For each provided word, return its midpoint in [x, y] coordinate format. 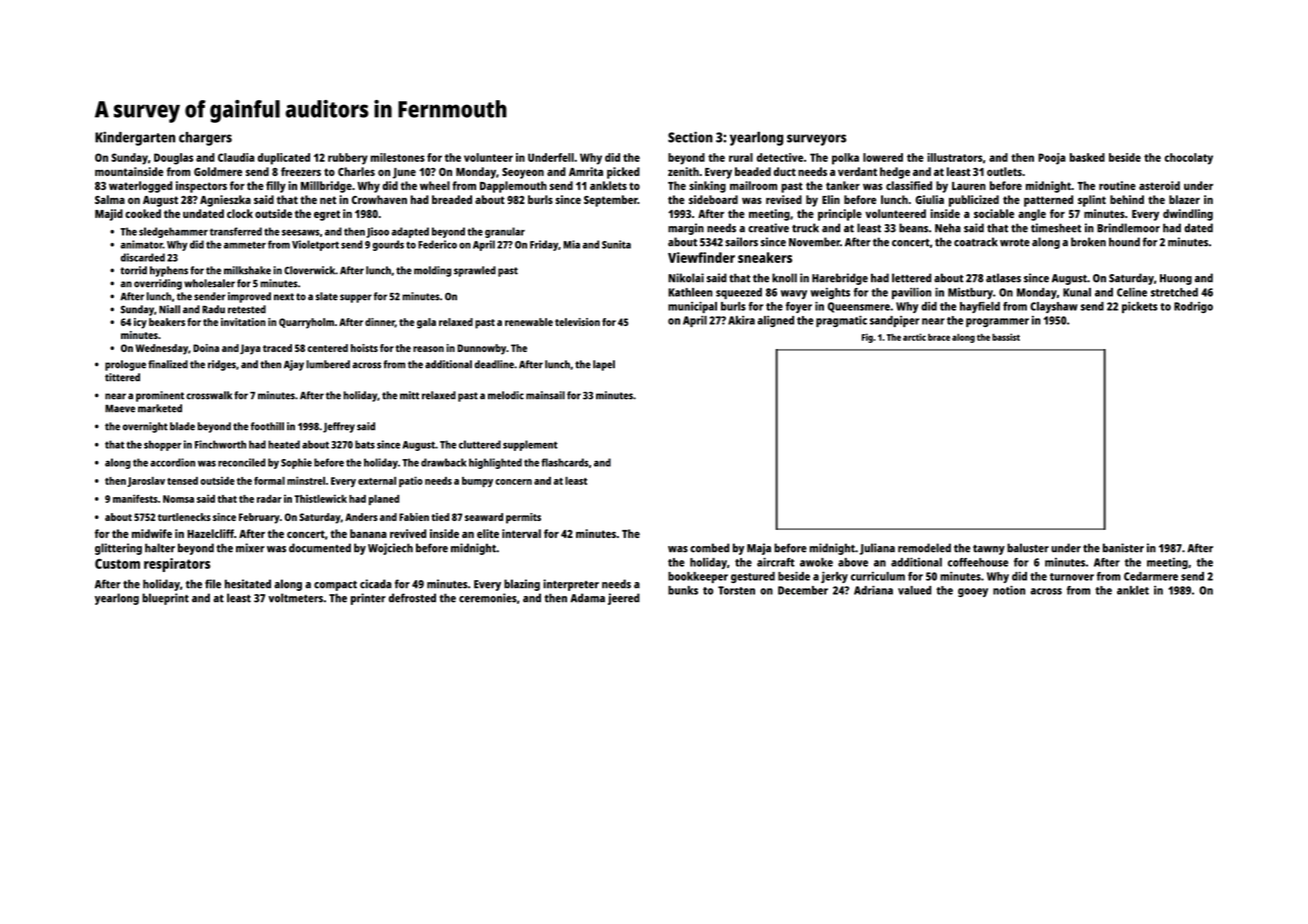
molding [432, 271]
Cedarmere [1151, 576]
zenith [683, 171]
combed [709, 548]
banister [1123, 548]
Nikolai [686, 278]
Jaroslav [146, 482]
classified [909, 185]
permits [523, 518]
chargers [205, 139]
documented [320, 548]
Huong [1176, 279]
